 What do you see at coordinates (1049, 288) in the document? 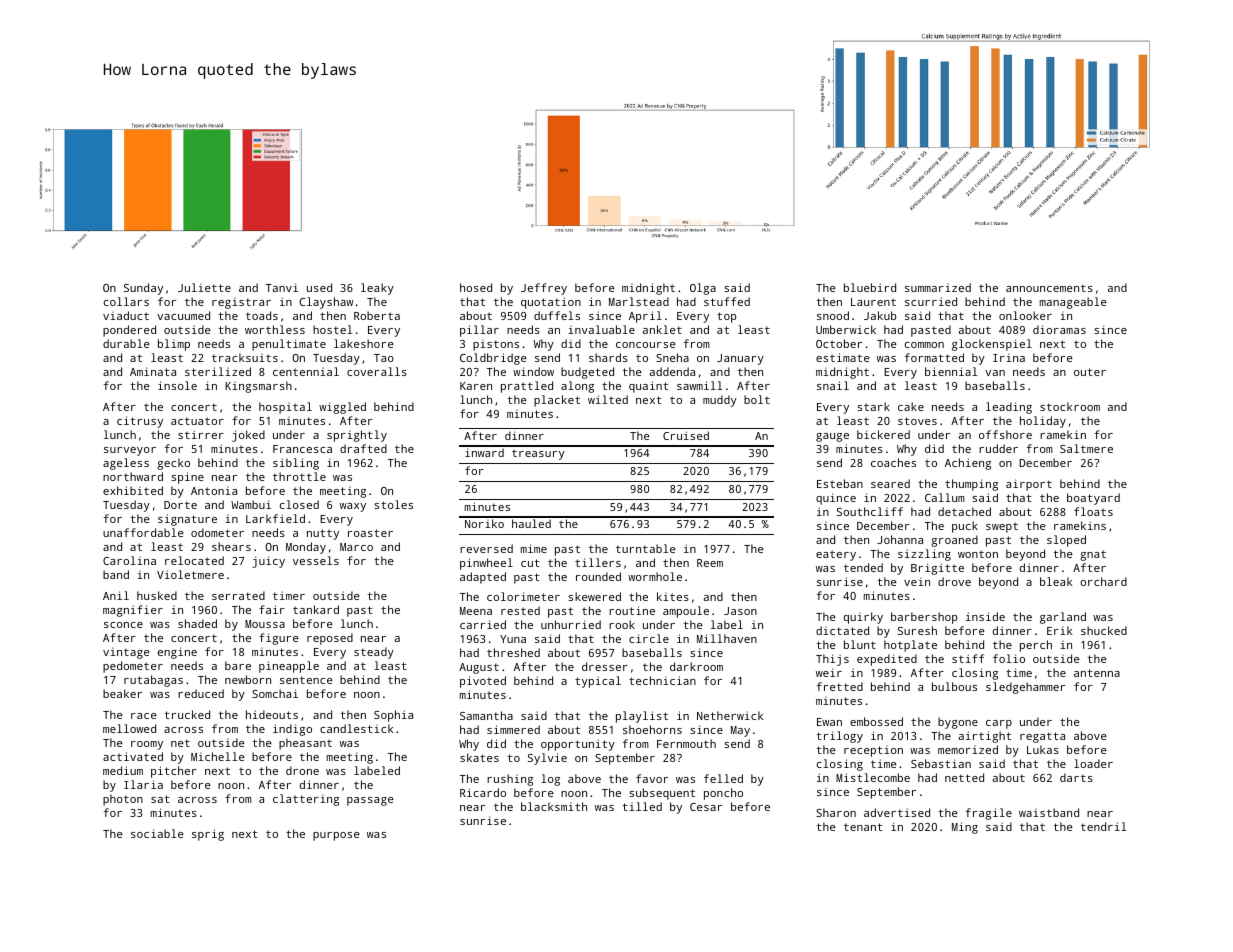
I see `announcements` at bounding box center [1049, 288].
